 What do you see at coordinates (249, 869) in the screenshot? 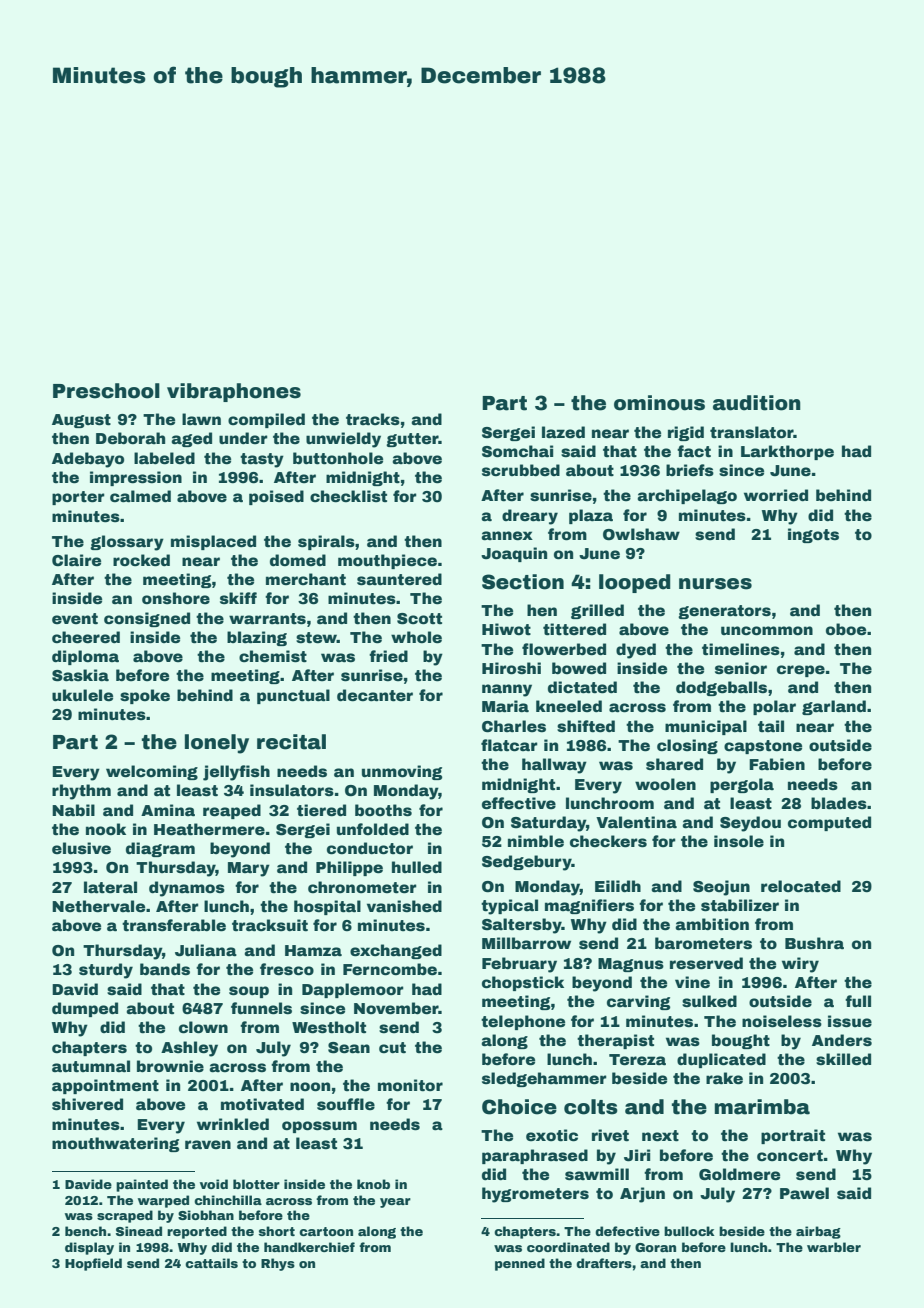
I see `Mary` at bounding box center [249, 869].
